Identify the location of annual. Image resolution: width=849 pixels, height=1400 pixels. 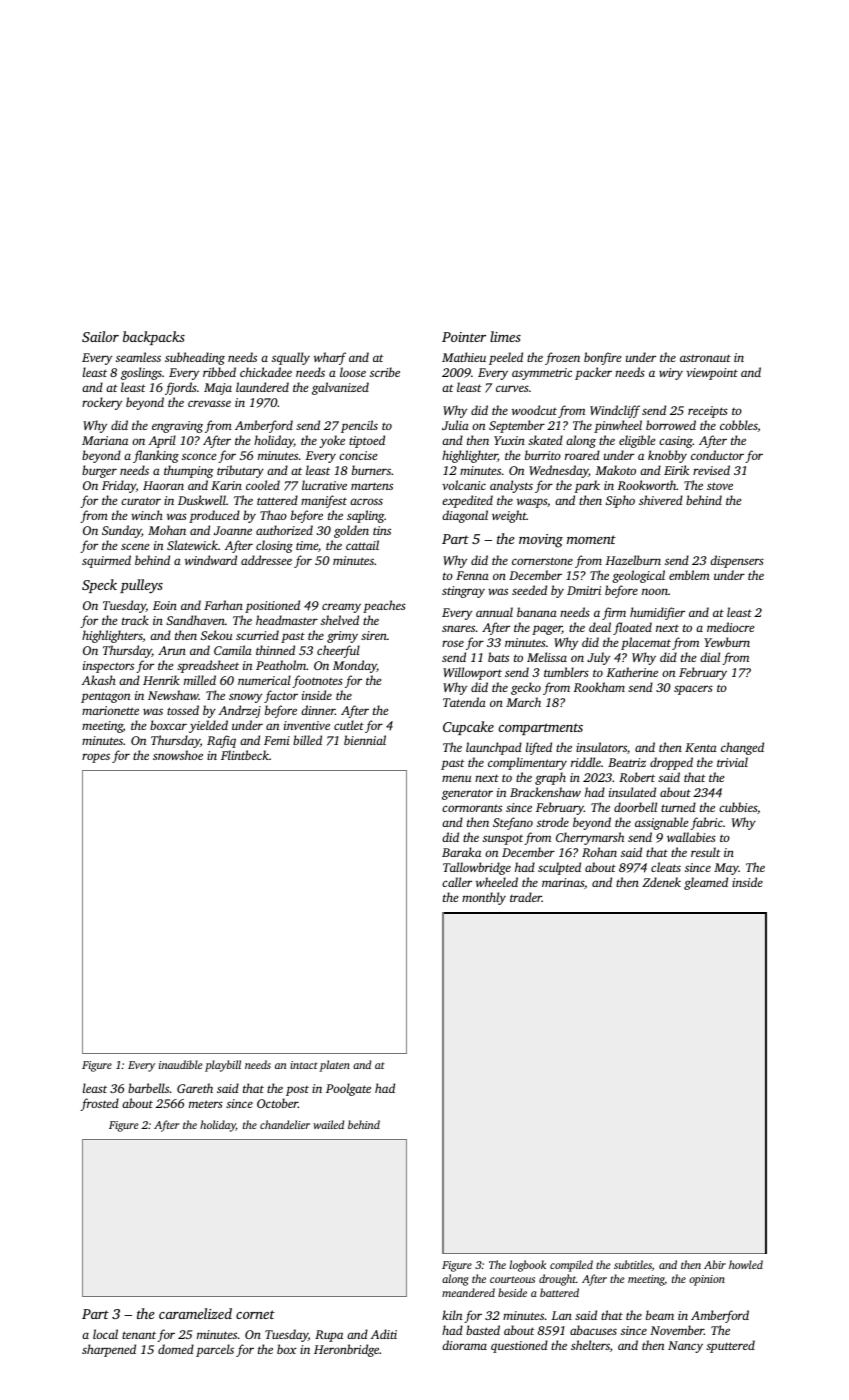
(494, 612).
